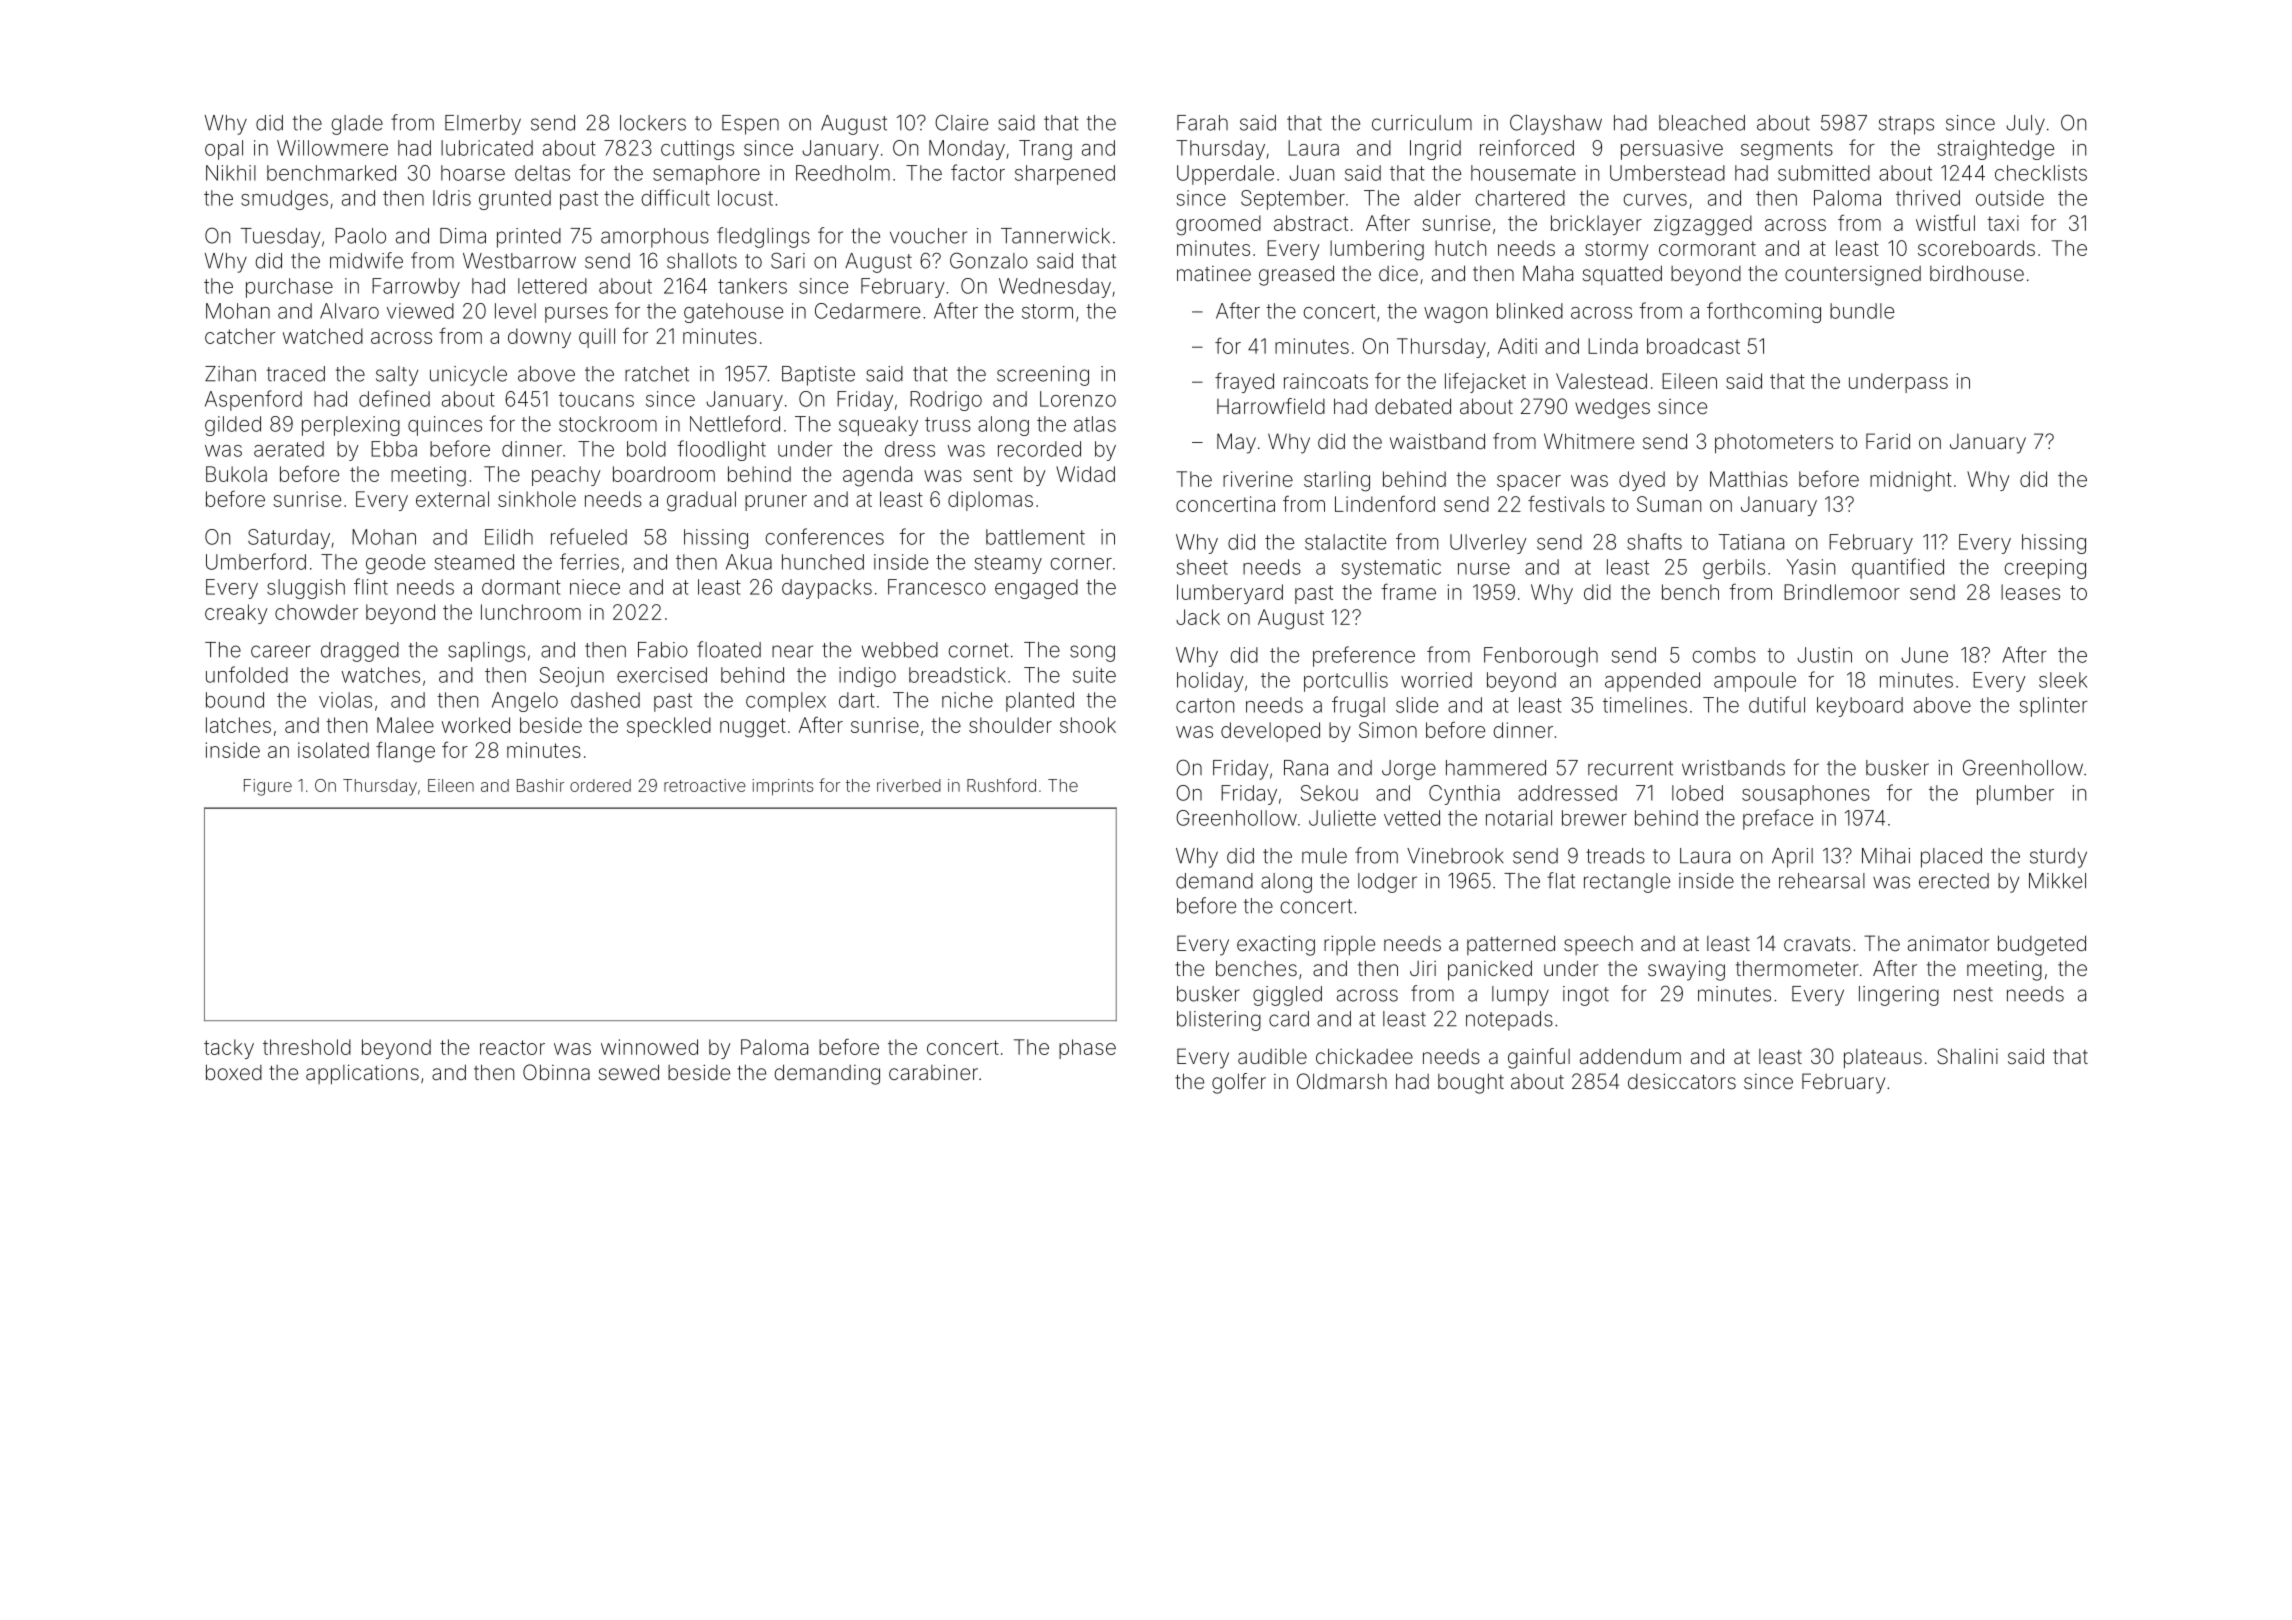 The image size is (2292, 1620). What do you see at coordinates (1065, 175) in the document?
I see `sharpened` at bounding box center [1065, 175].
